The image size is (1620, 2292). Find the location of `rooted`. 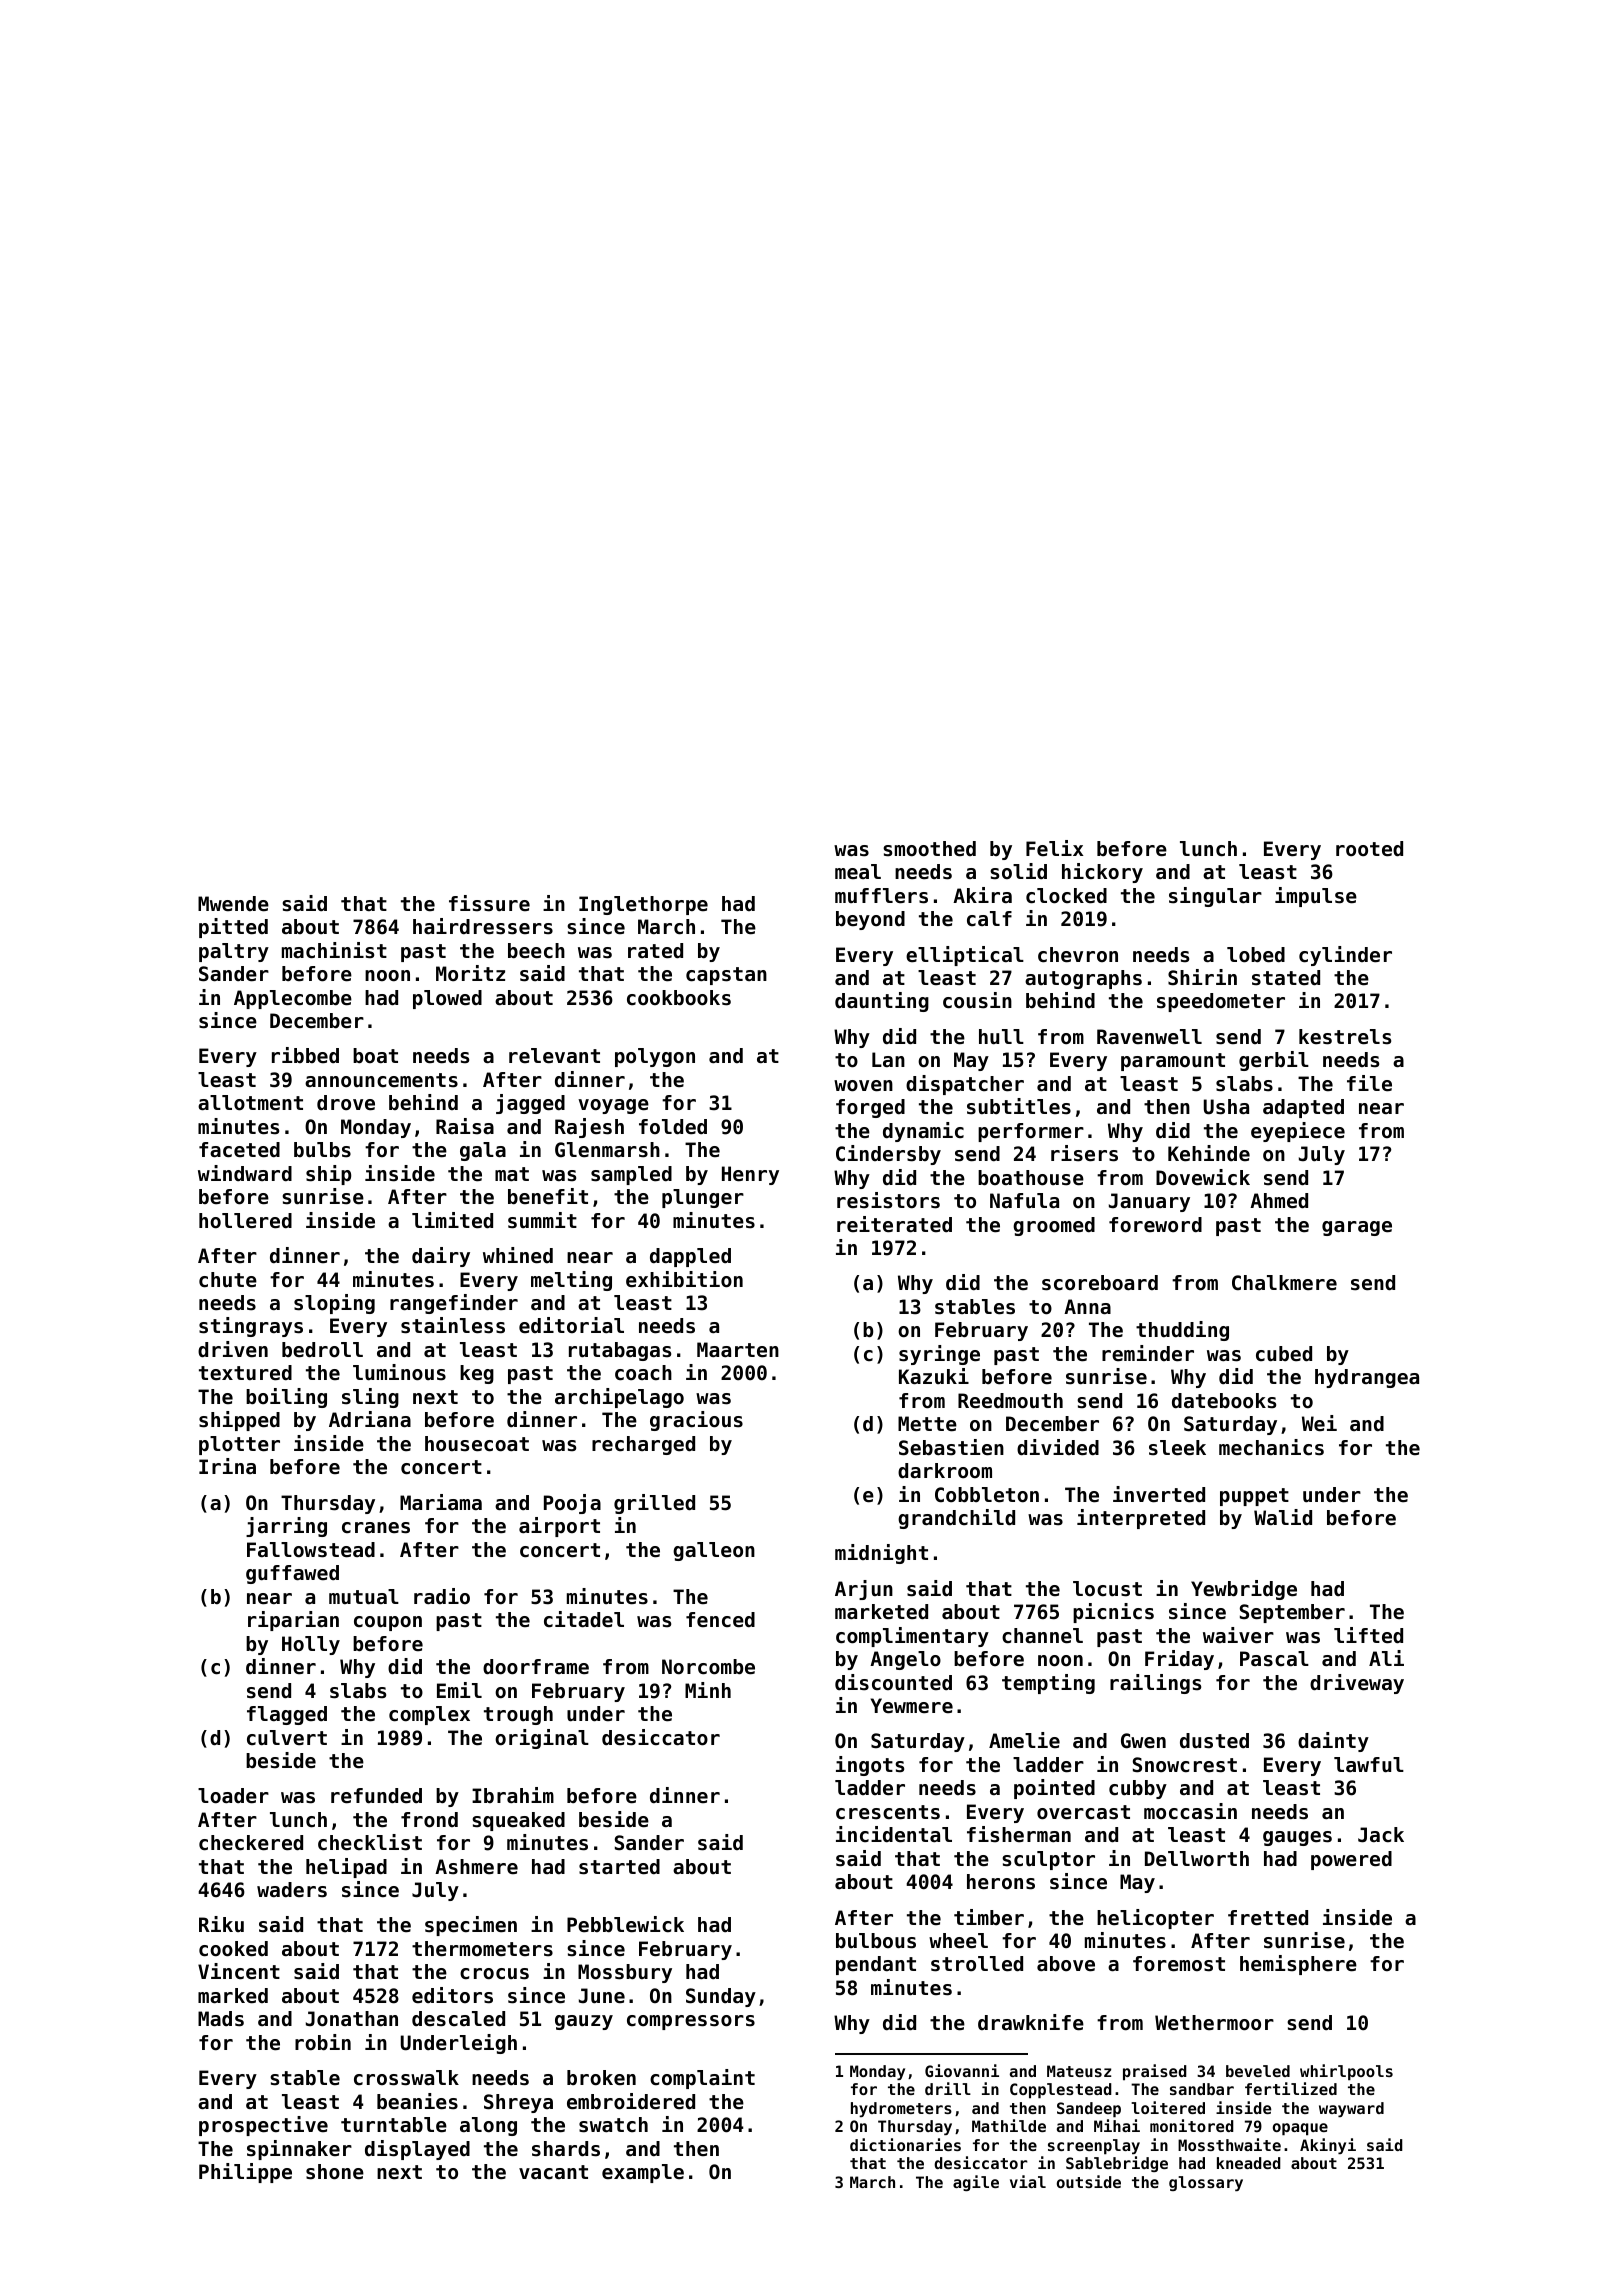

rooted is located at coordinates (1369, 849).
